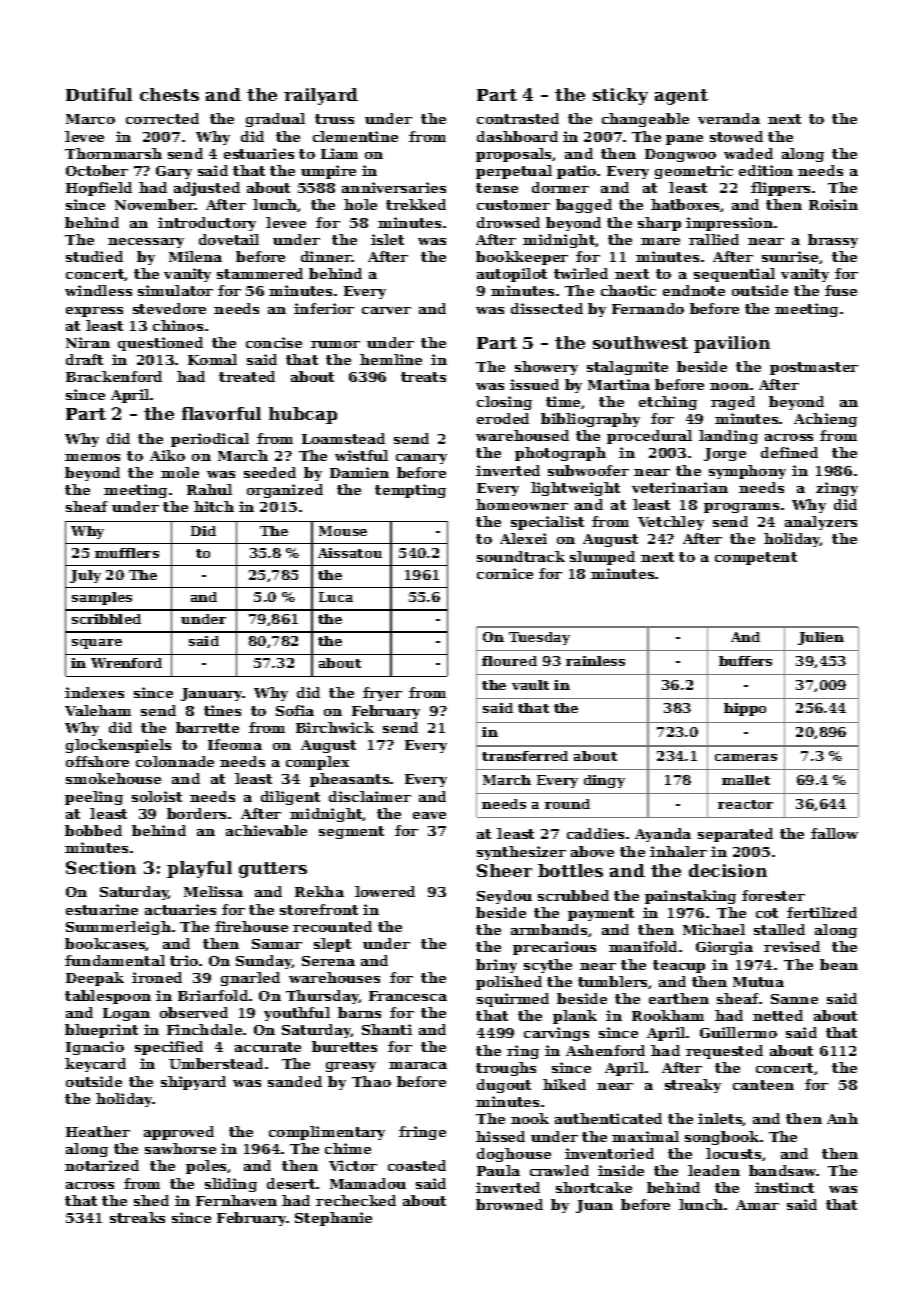  I want to click on actuaries, so click(180, 909).
